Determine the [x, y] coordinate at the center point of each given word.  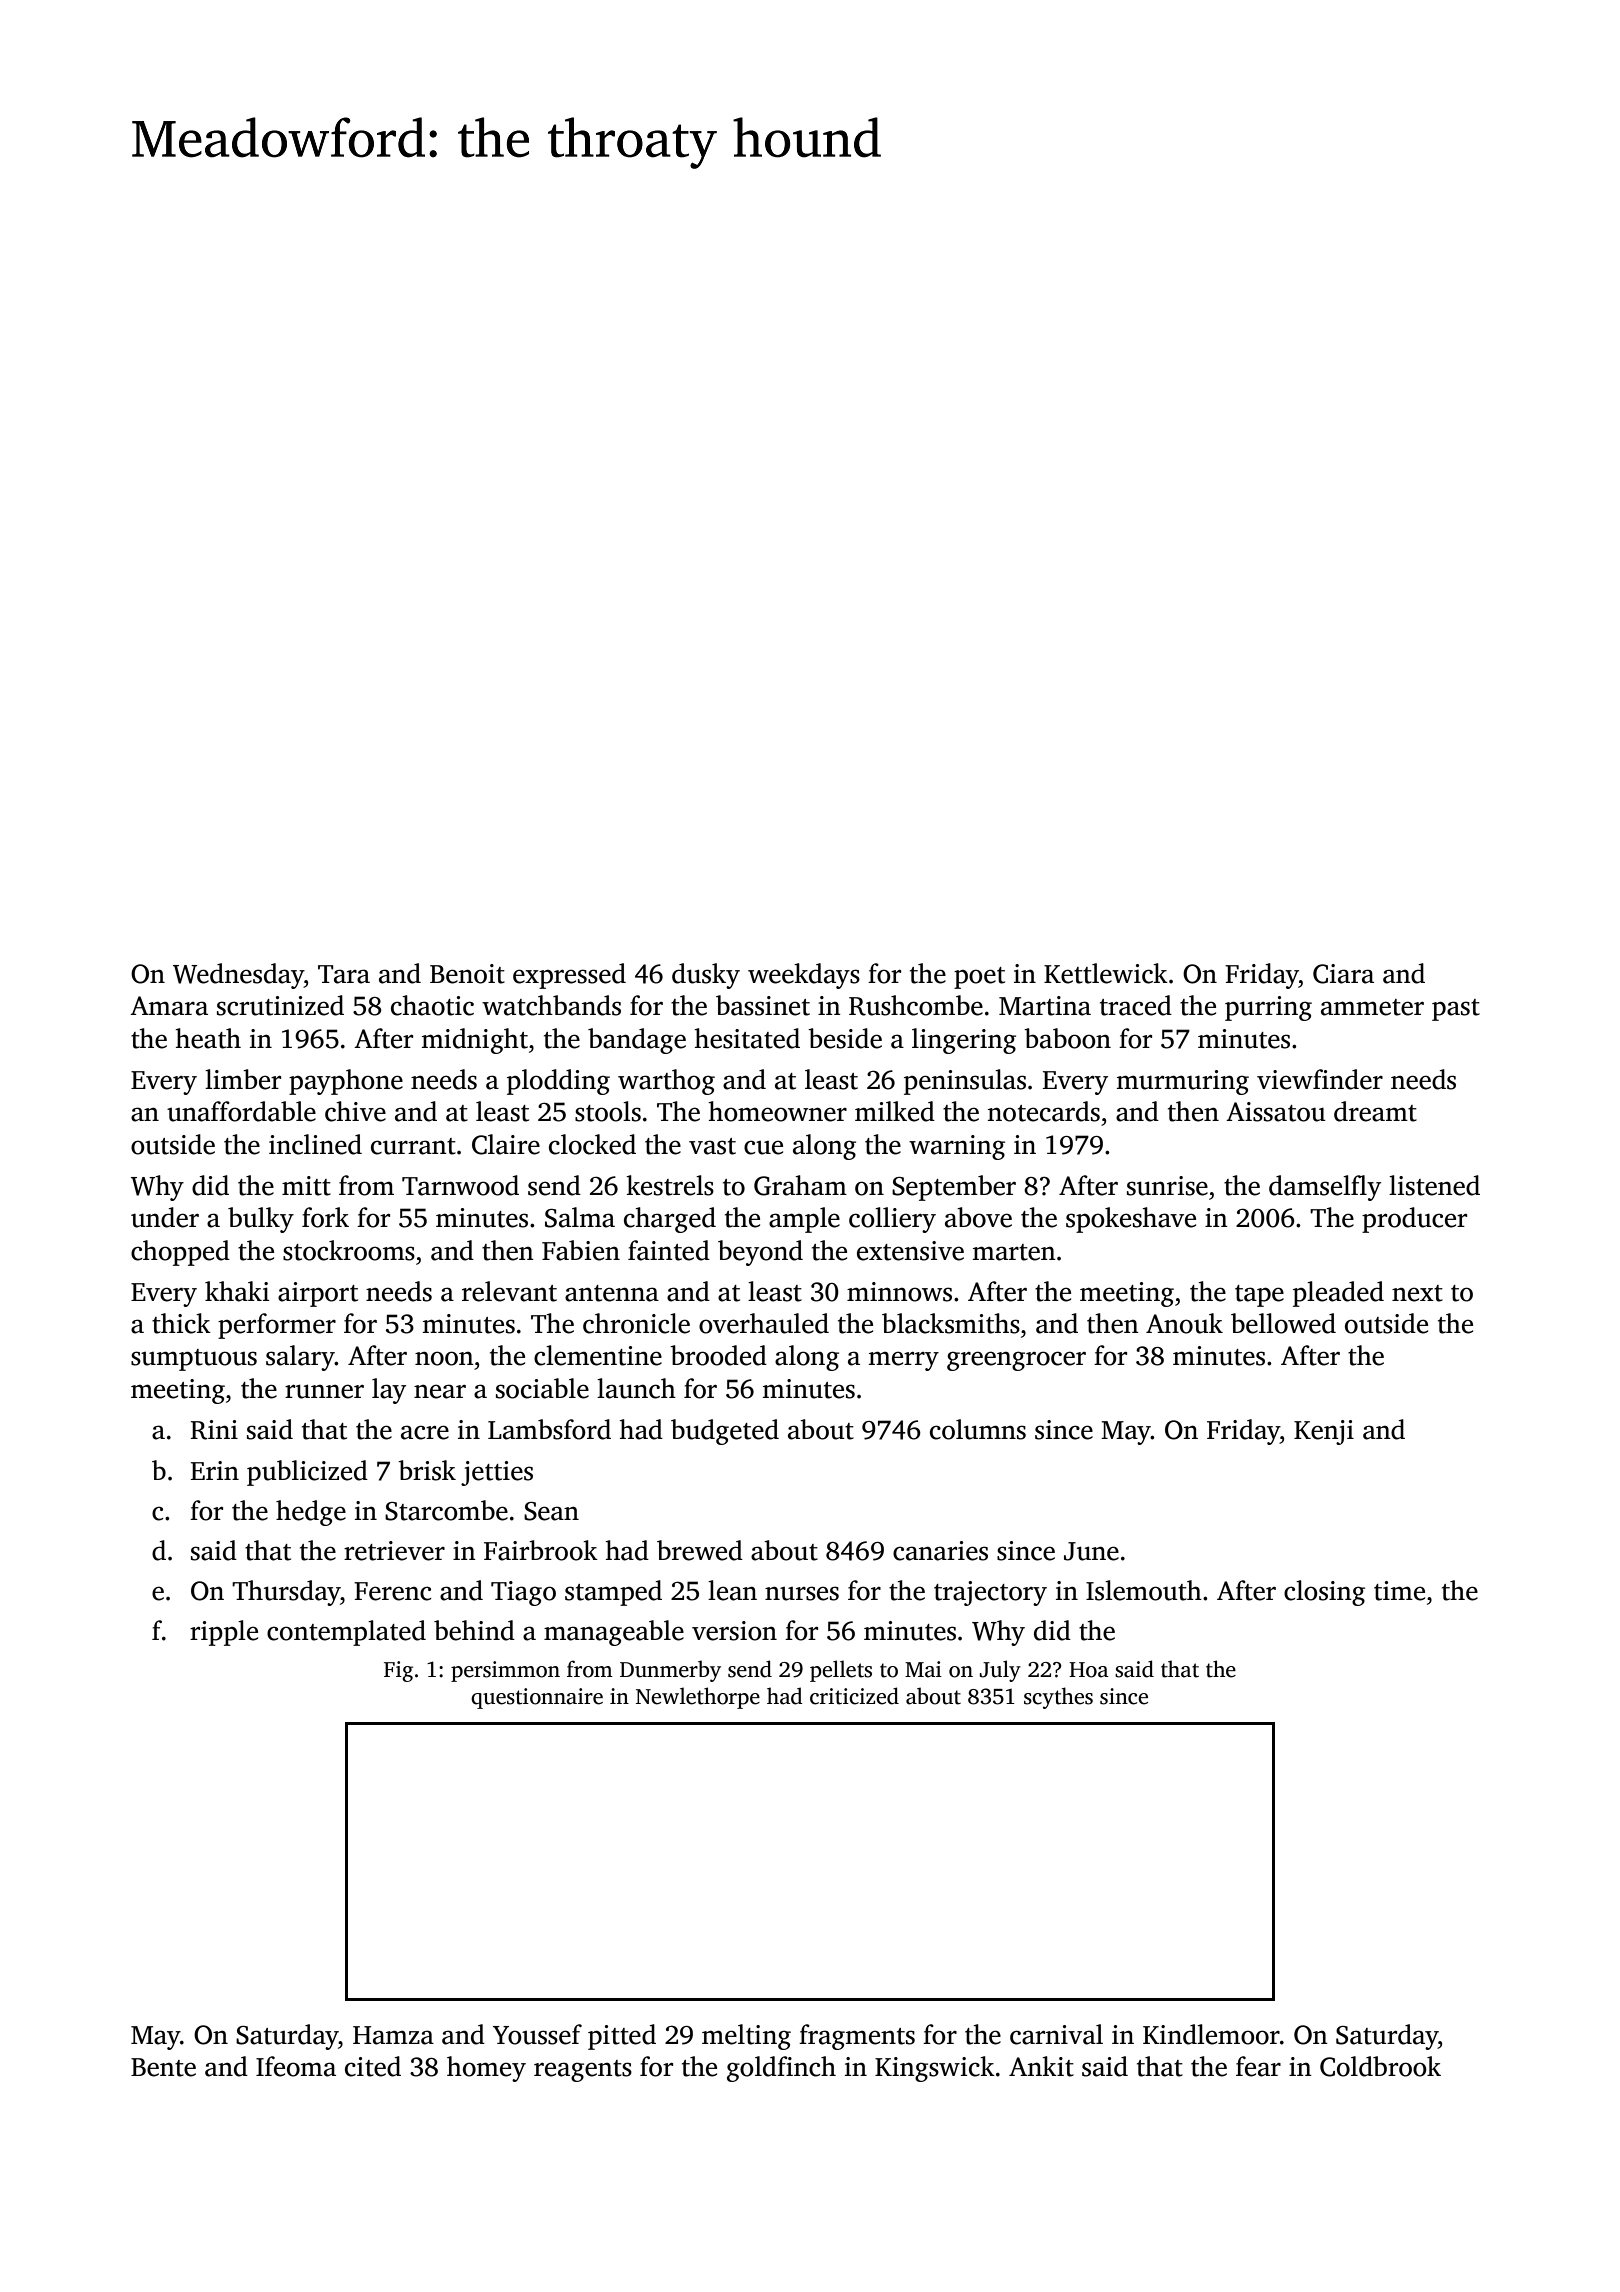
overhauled [764, 1323]
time [1399, 1591]
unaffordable [241, 1111]
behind [474, 1630]
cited [373, 2066]
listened [1434, 1185]
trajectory [990, 1593]
